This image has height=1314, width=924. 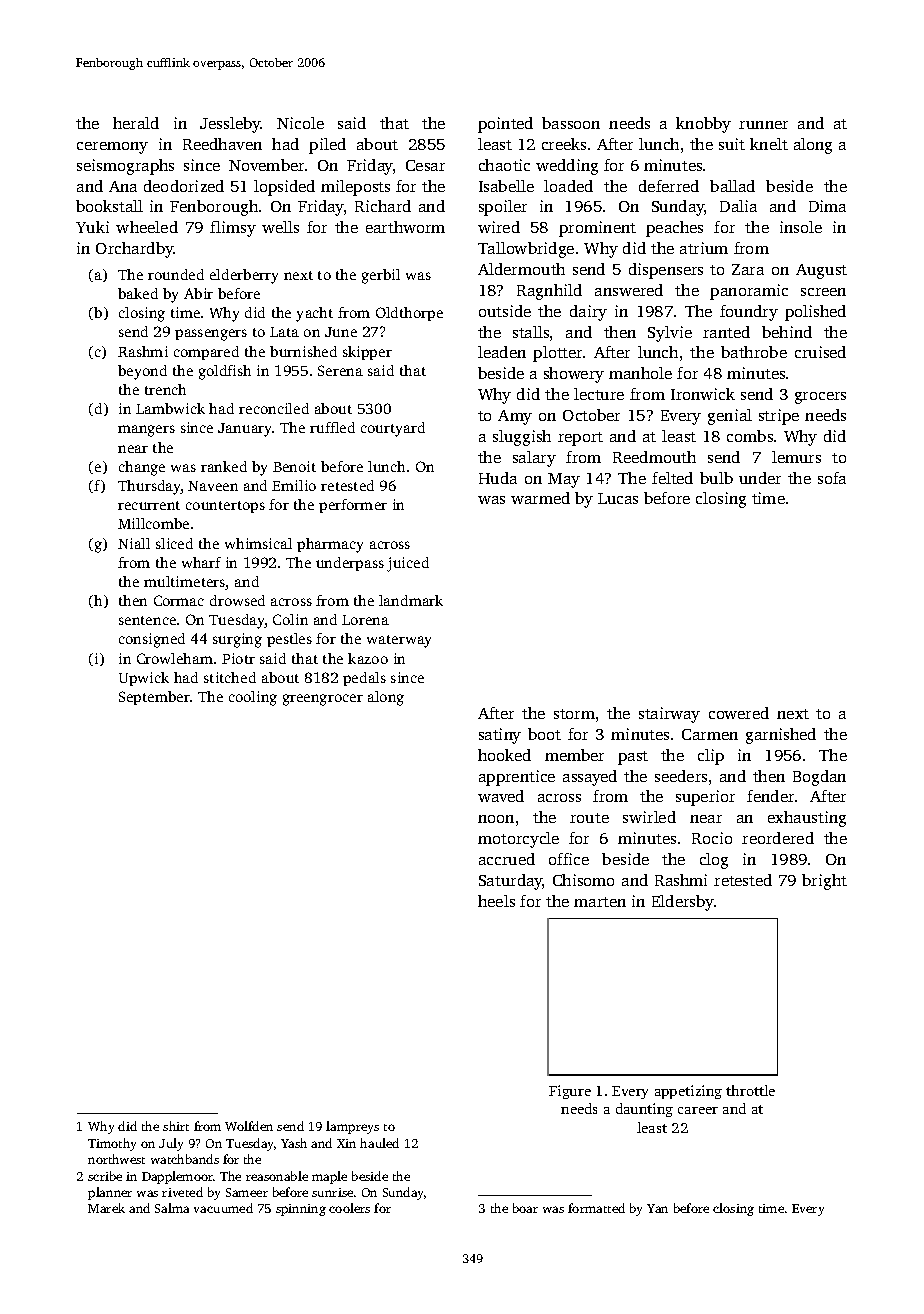 What do you see at coordinates (821, 271) in the image?
I see `August` at bounding box center [821, 271].
